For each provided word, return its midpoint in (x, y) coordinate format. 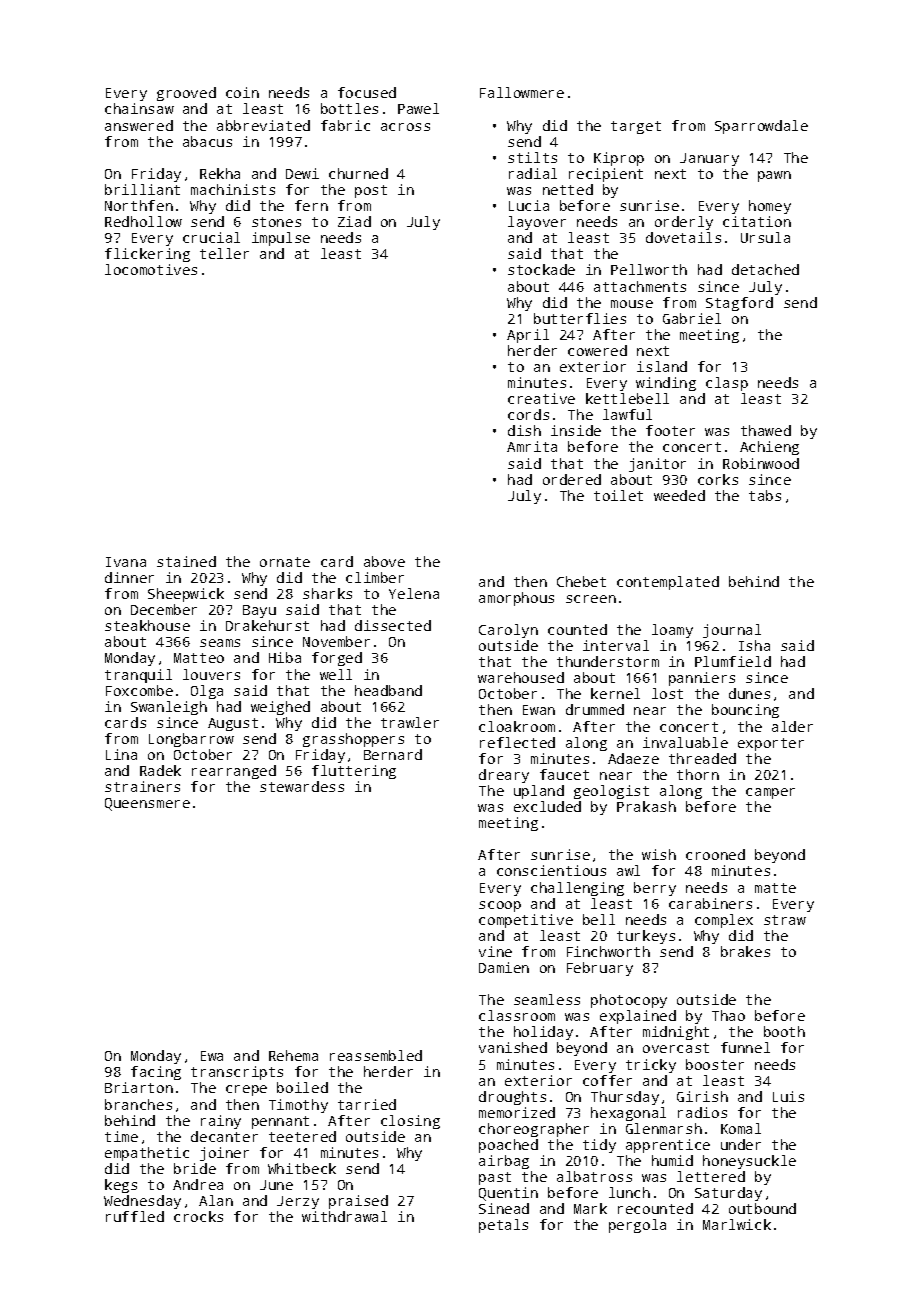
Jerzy (298, 1202)
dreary (504, 776)
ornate (285, 562)
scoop (500, 906)
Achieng (769, 448)
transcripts (237, 1073)
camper (770, 793)
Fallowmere (522, 92)
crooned (715, 854)
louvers (211, 674)
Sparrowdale (761, 127)
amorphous (516, 599)
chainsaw (139, 108)
